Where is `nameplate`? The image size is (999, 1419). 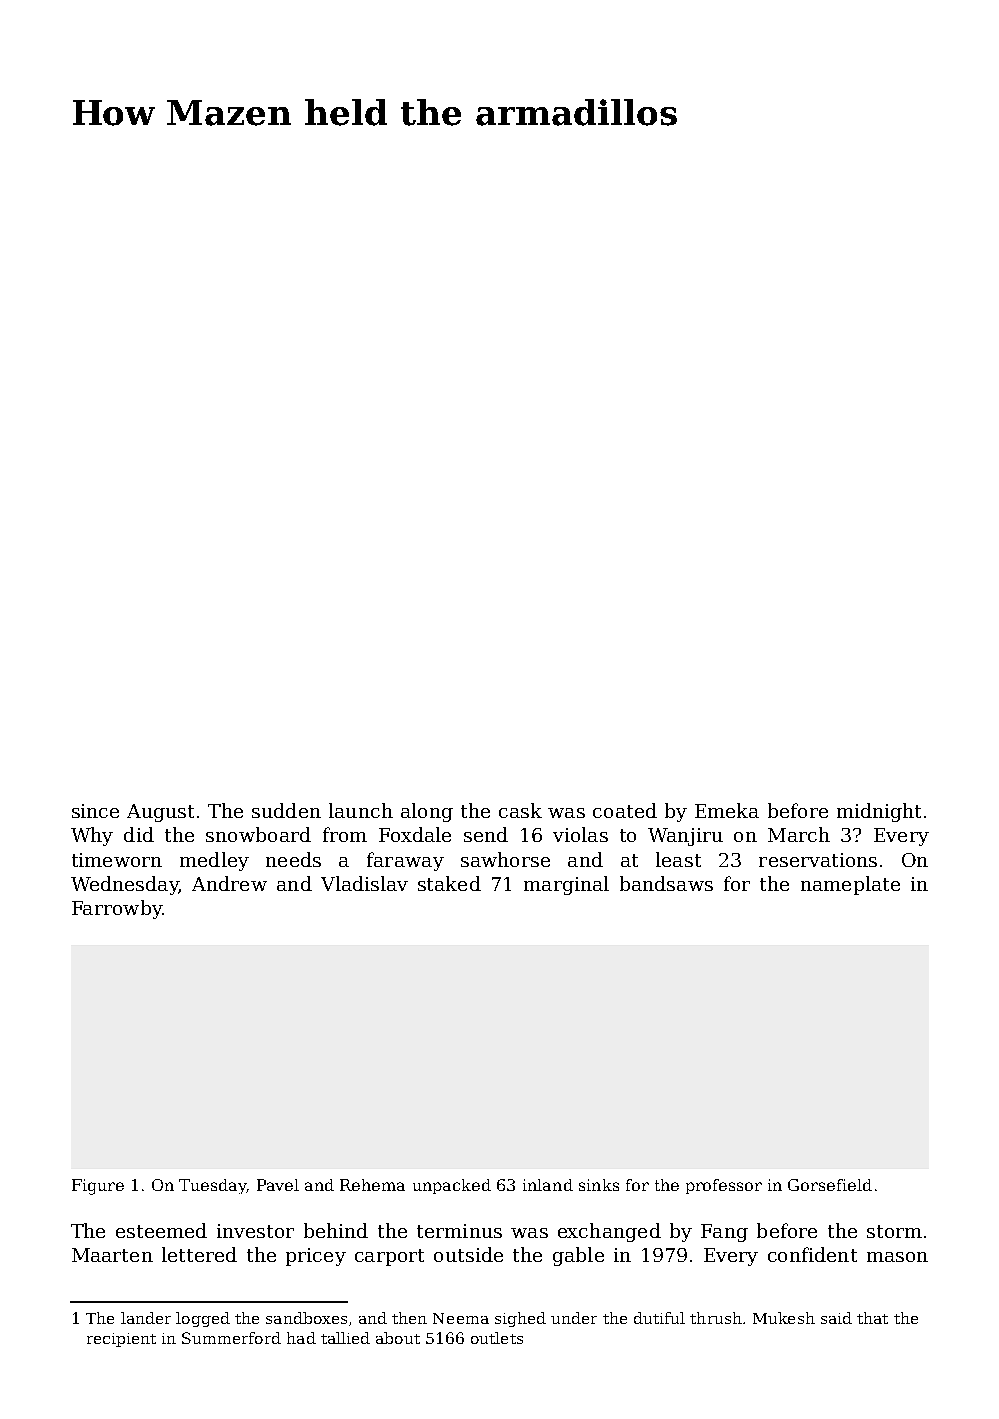 nameplate is located at coordinates (850, 885).
